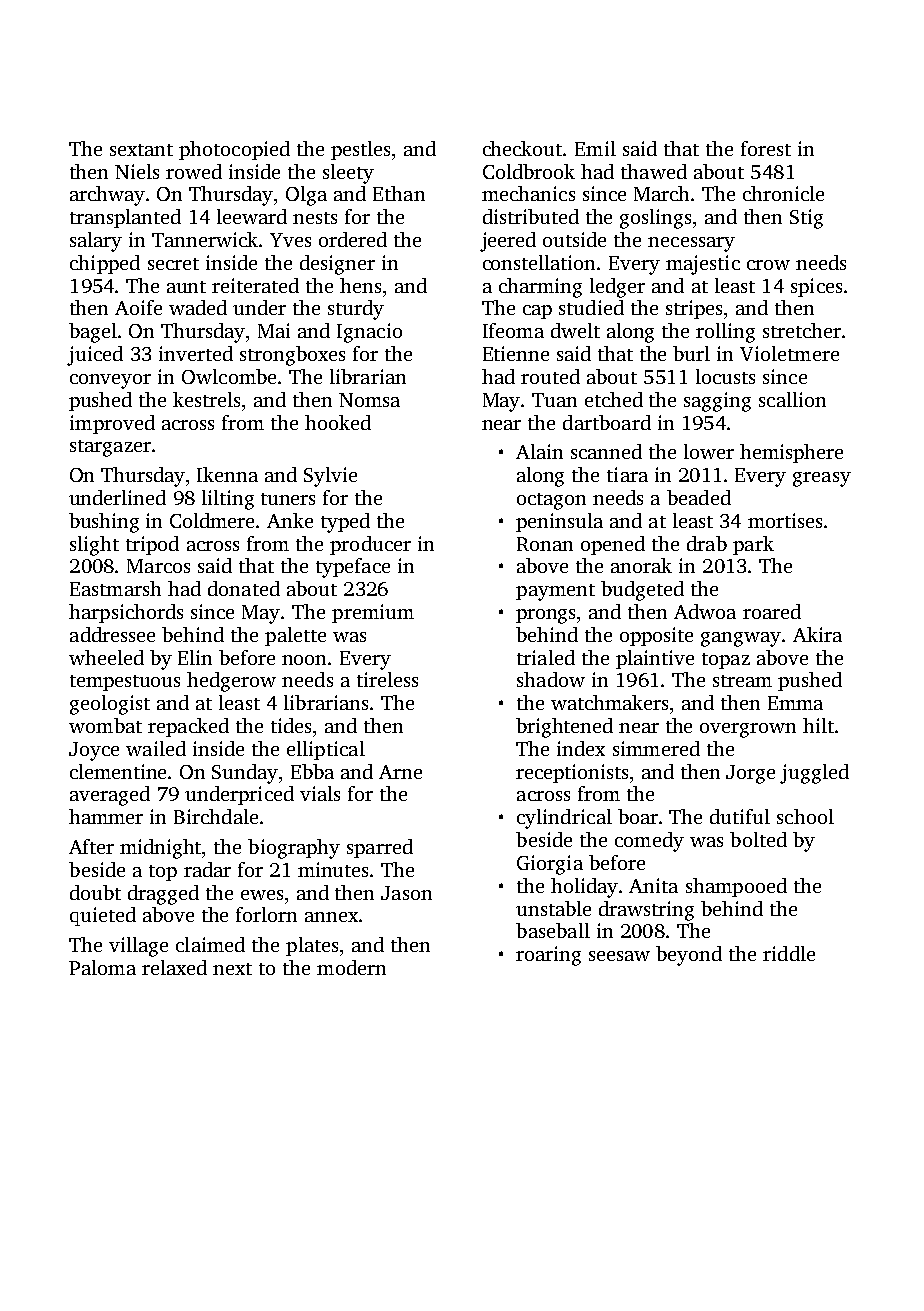 This image has width=924, height=1311. I want to click on forest, so click(766, 148).
